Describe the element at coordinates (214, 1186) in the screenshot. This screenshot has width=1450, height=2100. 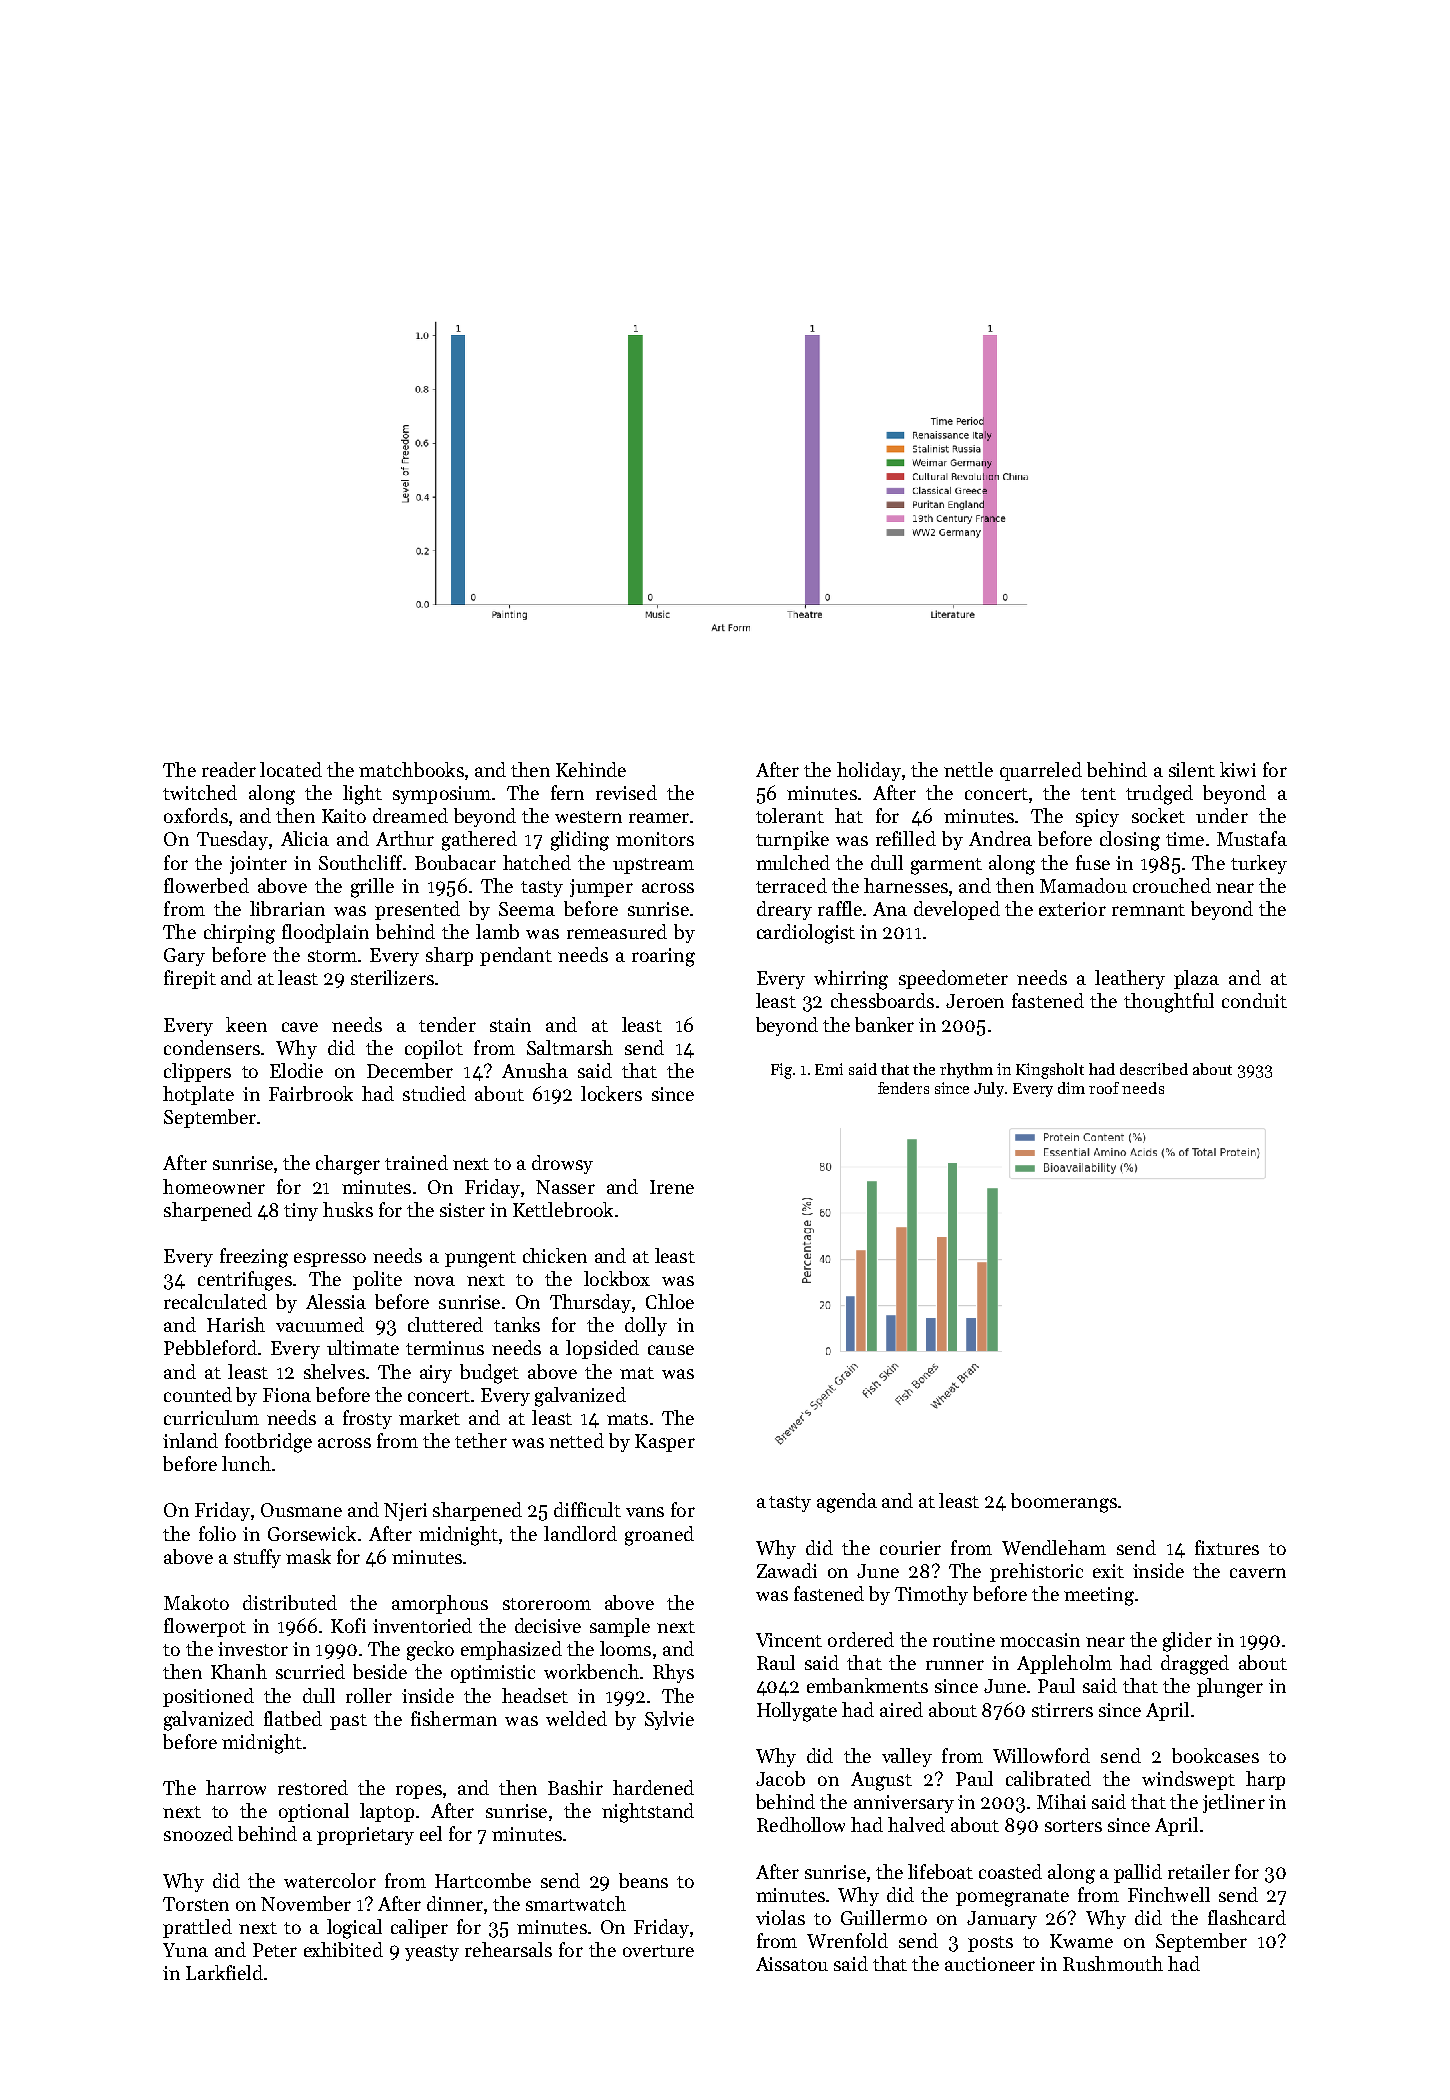
I see `homeowner` at that location.
